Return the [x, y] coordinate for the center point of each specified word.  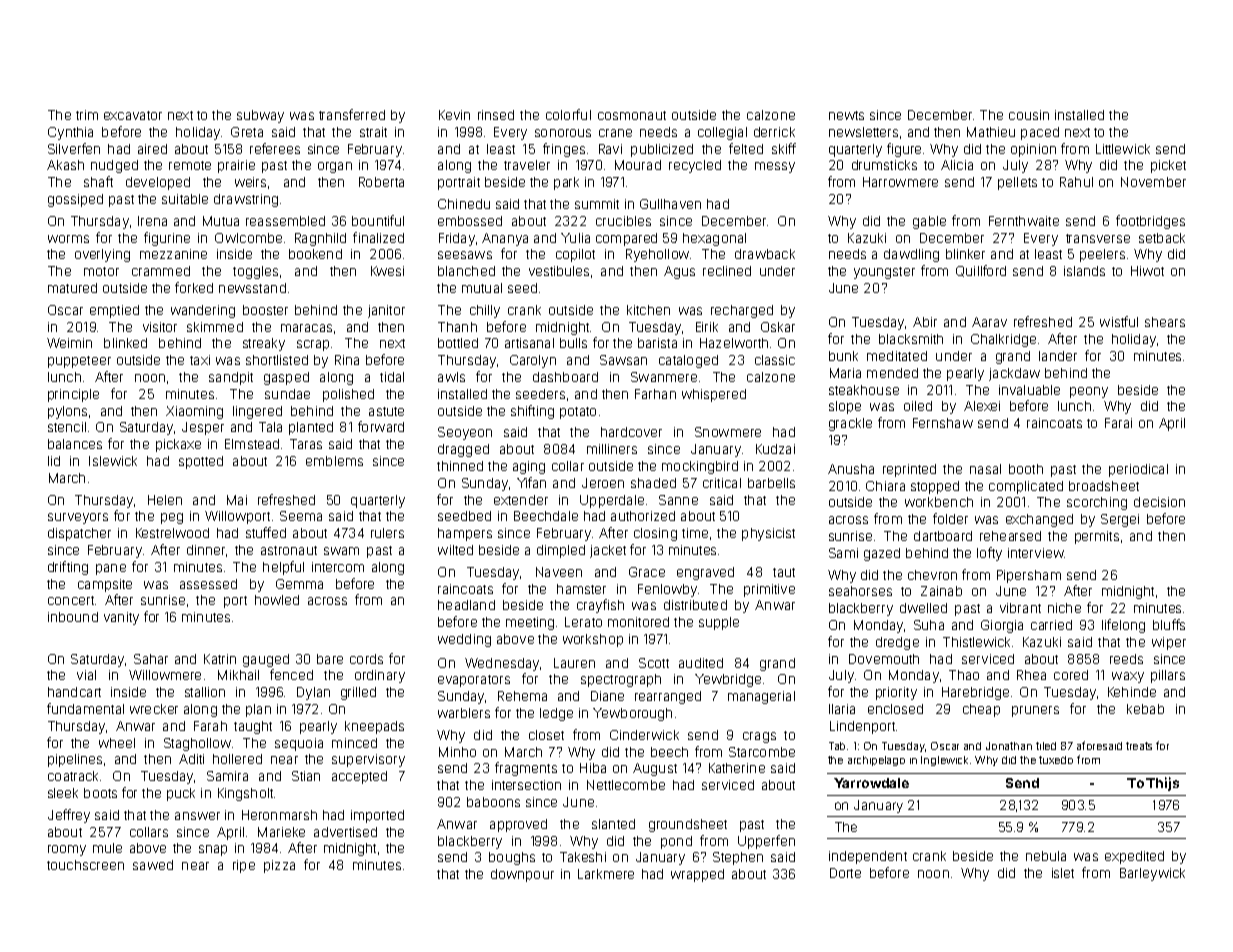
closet [546, 735]
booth [1026, 469]
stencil [67, 427]
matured [72, 288]
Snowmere [728, 432]
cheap [981, 710]
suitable [185, 199]
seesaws [465, 255]
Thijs [1162, 784]
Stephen [738, 858]
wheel [117, 743]
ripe [244, 866]
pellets [1017, 183]
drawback [765, 254]
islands [1084, 271]
